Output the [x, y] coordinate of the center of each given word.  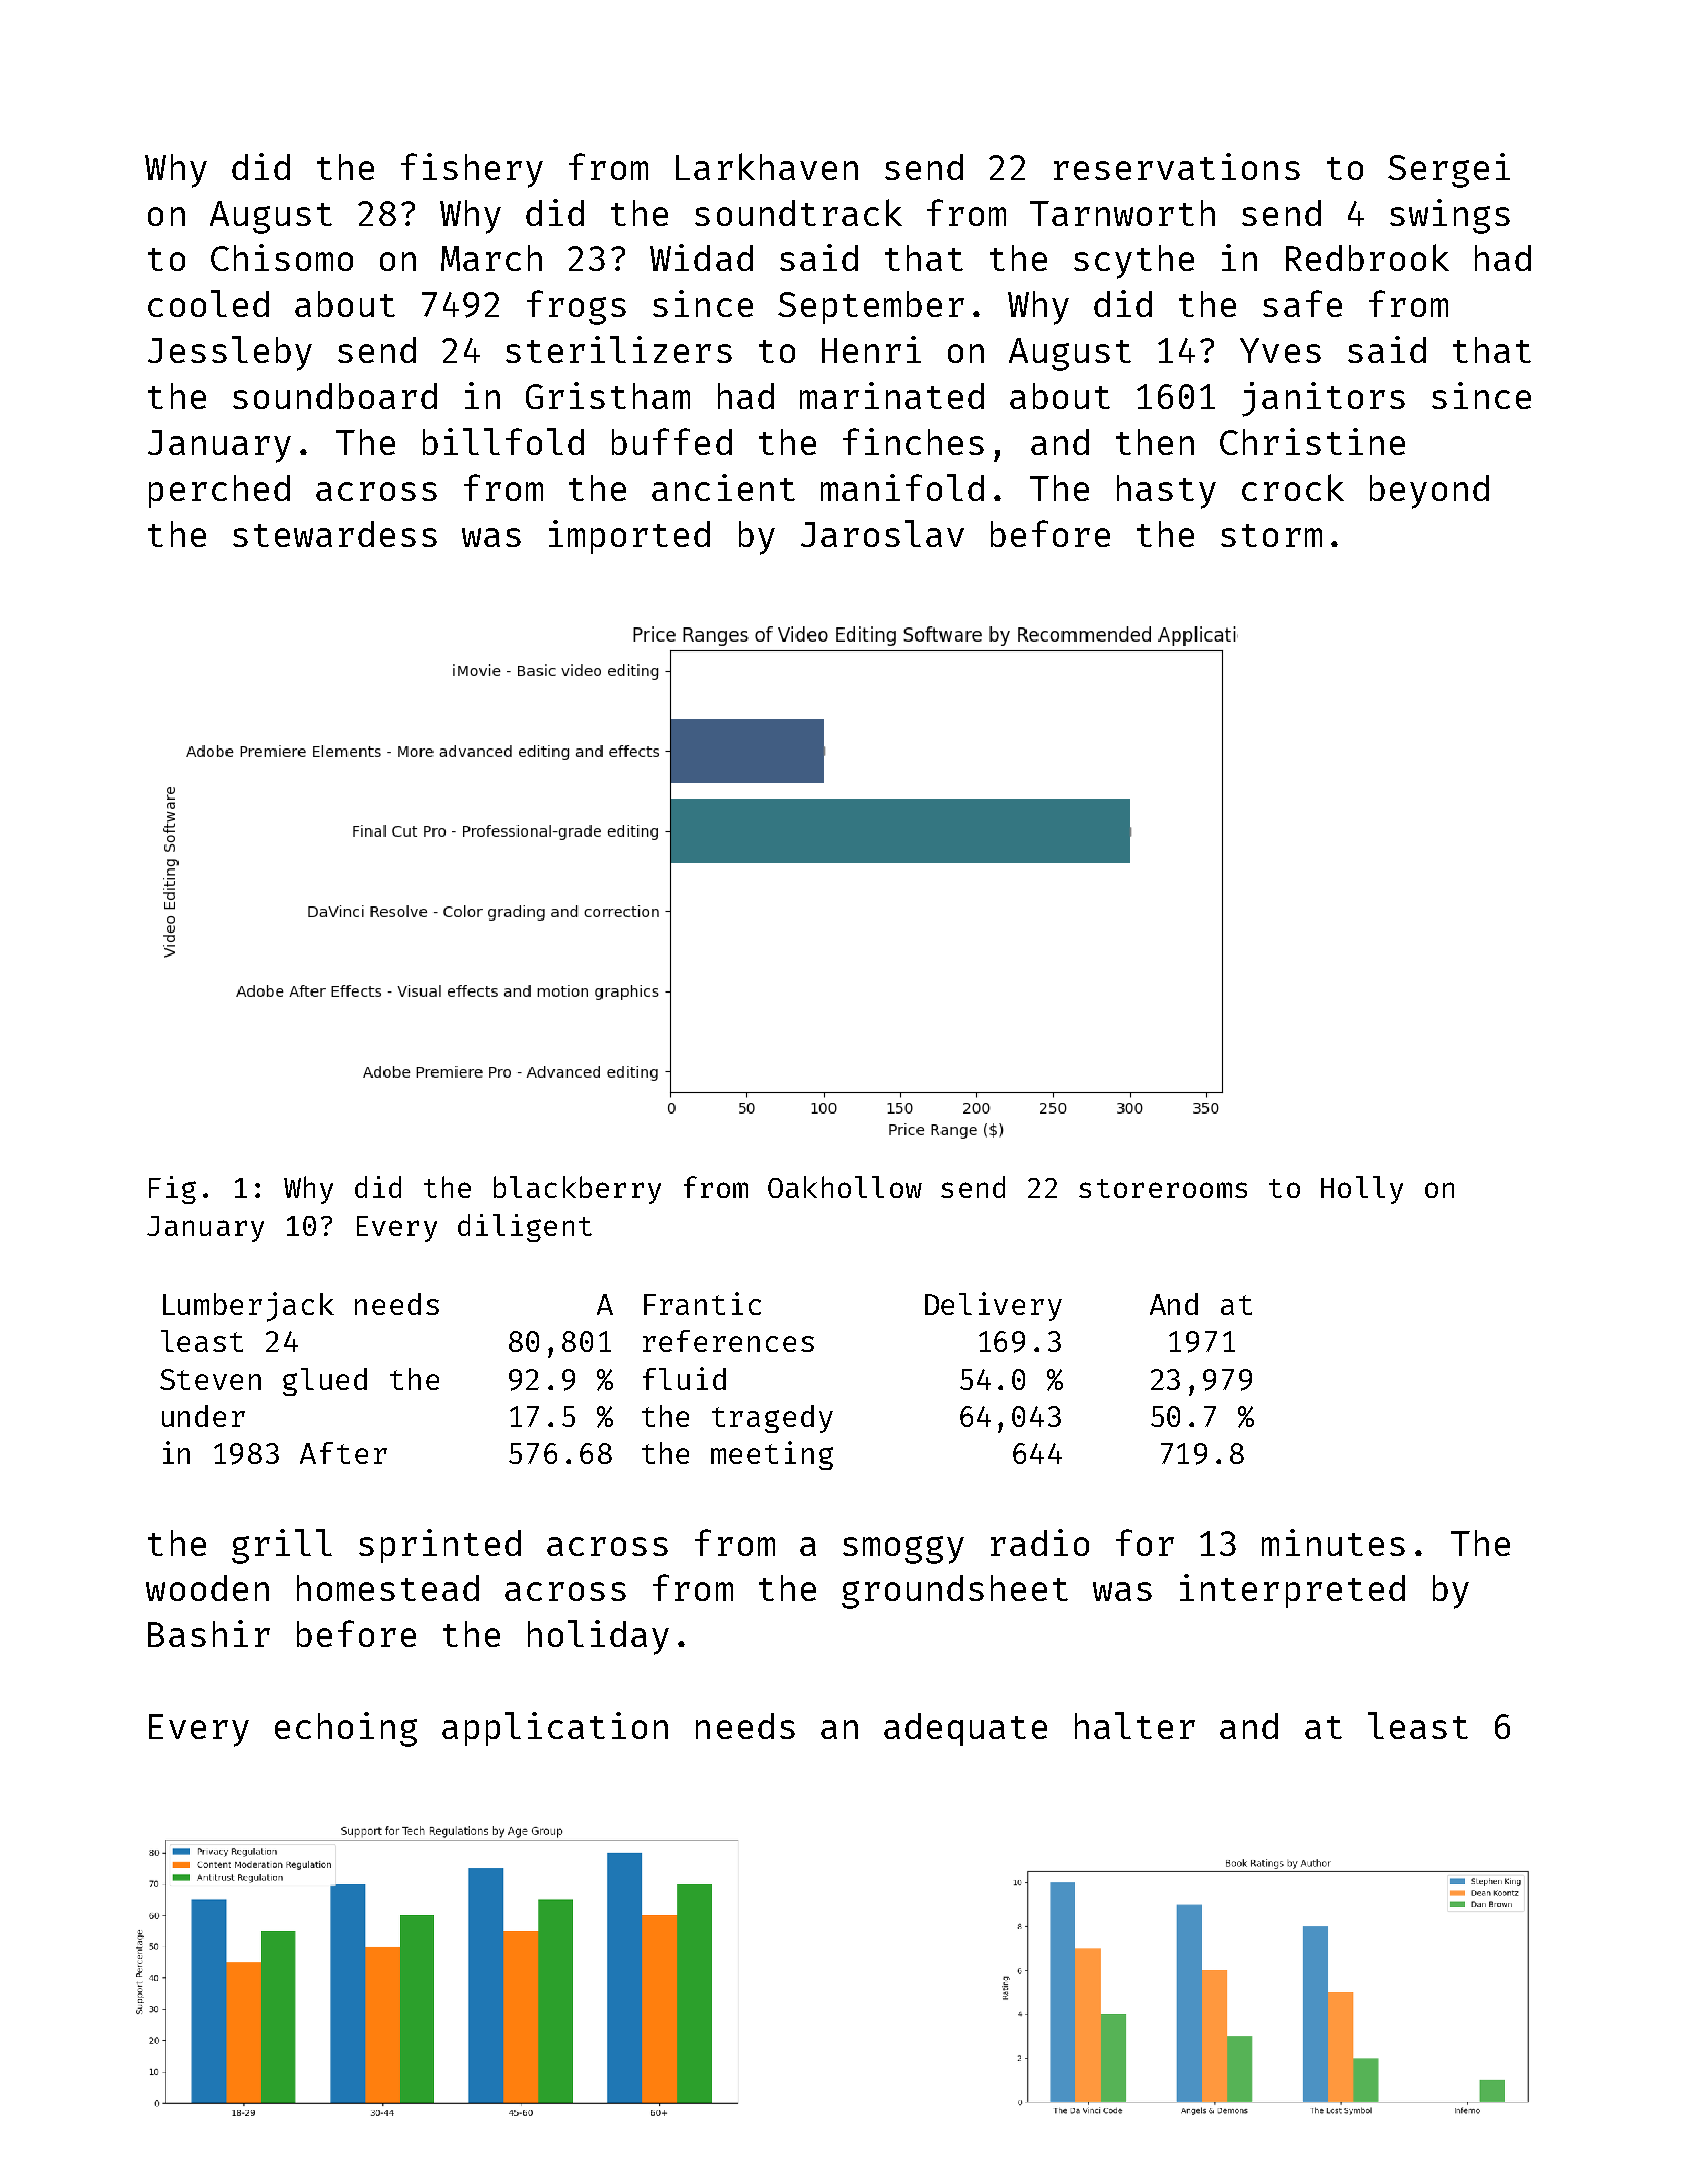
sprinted [440, 1546]
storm [1271, 535]
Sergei [1449, 170]
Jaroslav [882, 533]
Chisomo [282, 257]
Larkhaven [767, 166]
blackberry [577, 1190]
